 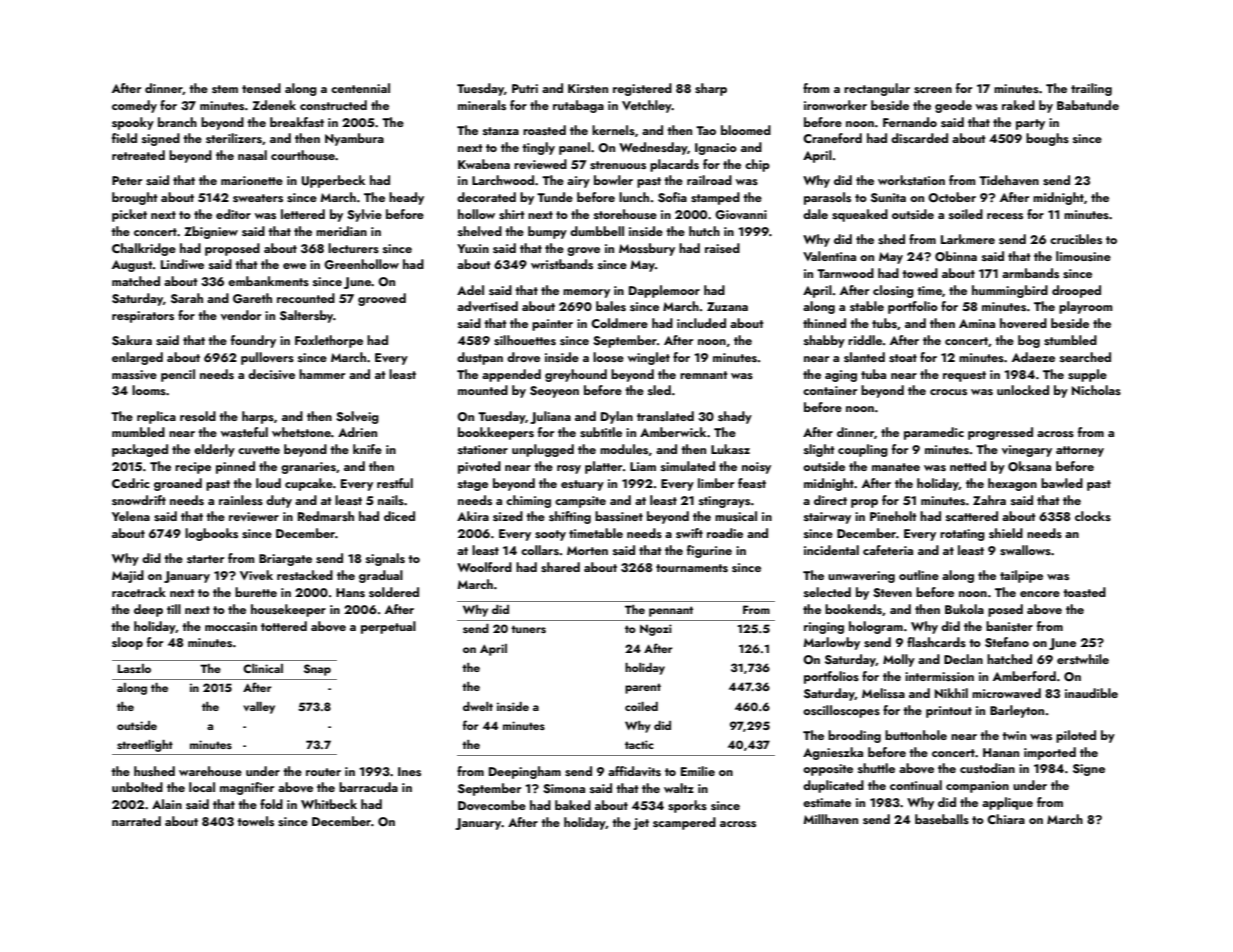 What do you see at coordinates (322, 374) in the document?
I see `hammer` at bounding box center [322, 374].
